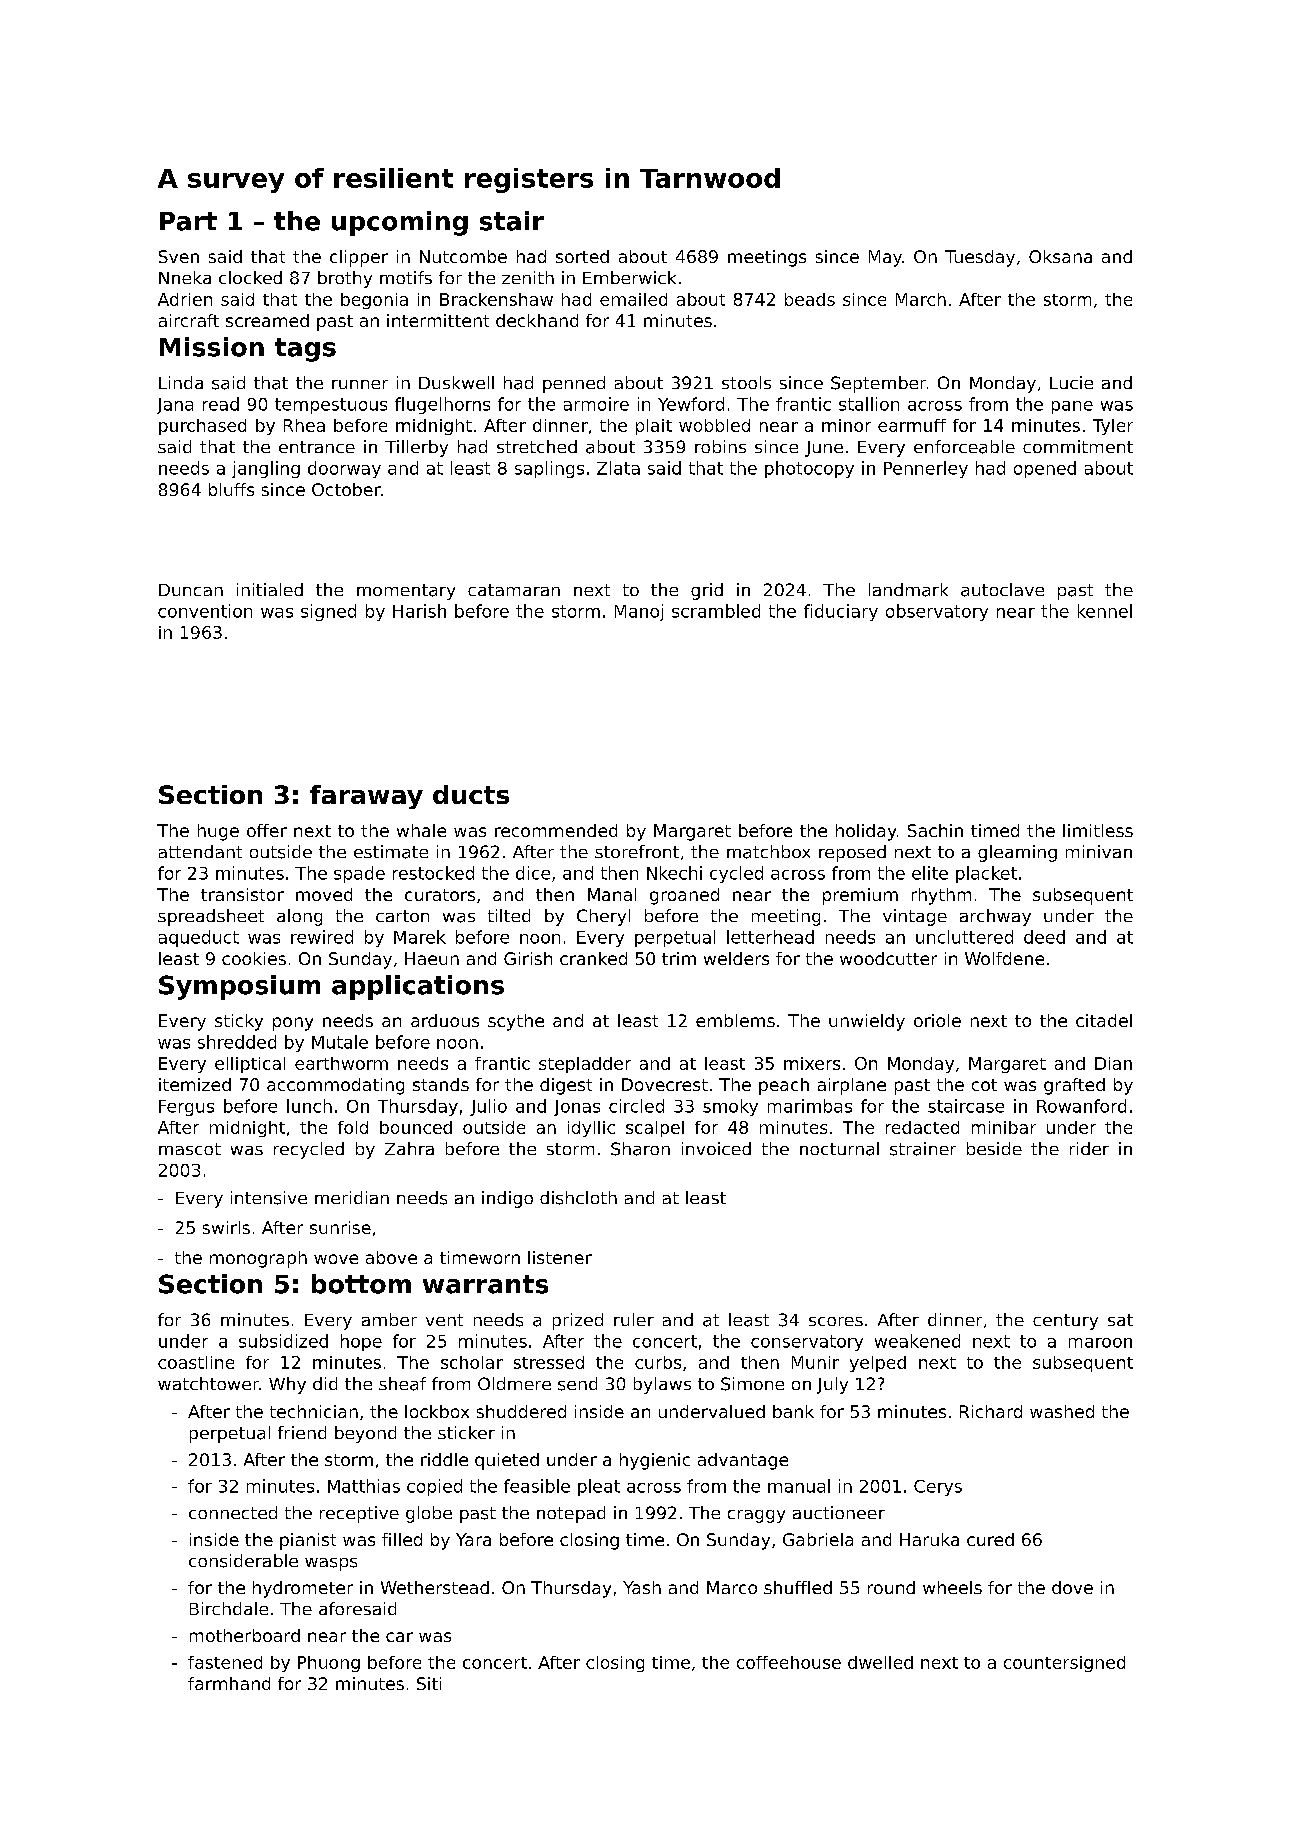 The width and height of the screenshot is (1291, 1826). I want to click on emblems, so click(735, 1020).
